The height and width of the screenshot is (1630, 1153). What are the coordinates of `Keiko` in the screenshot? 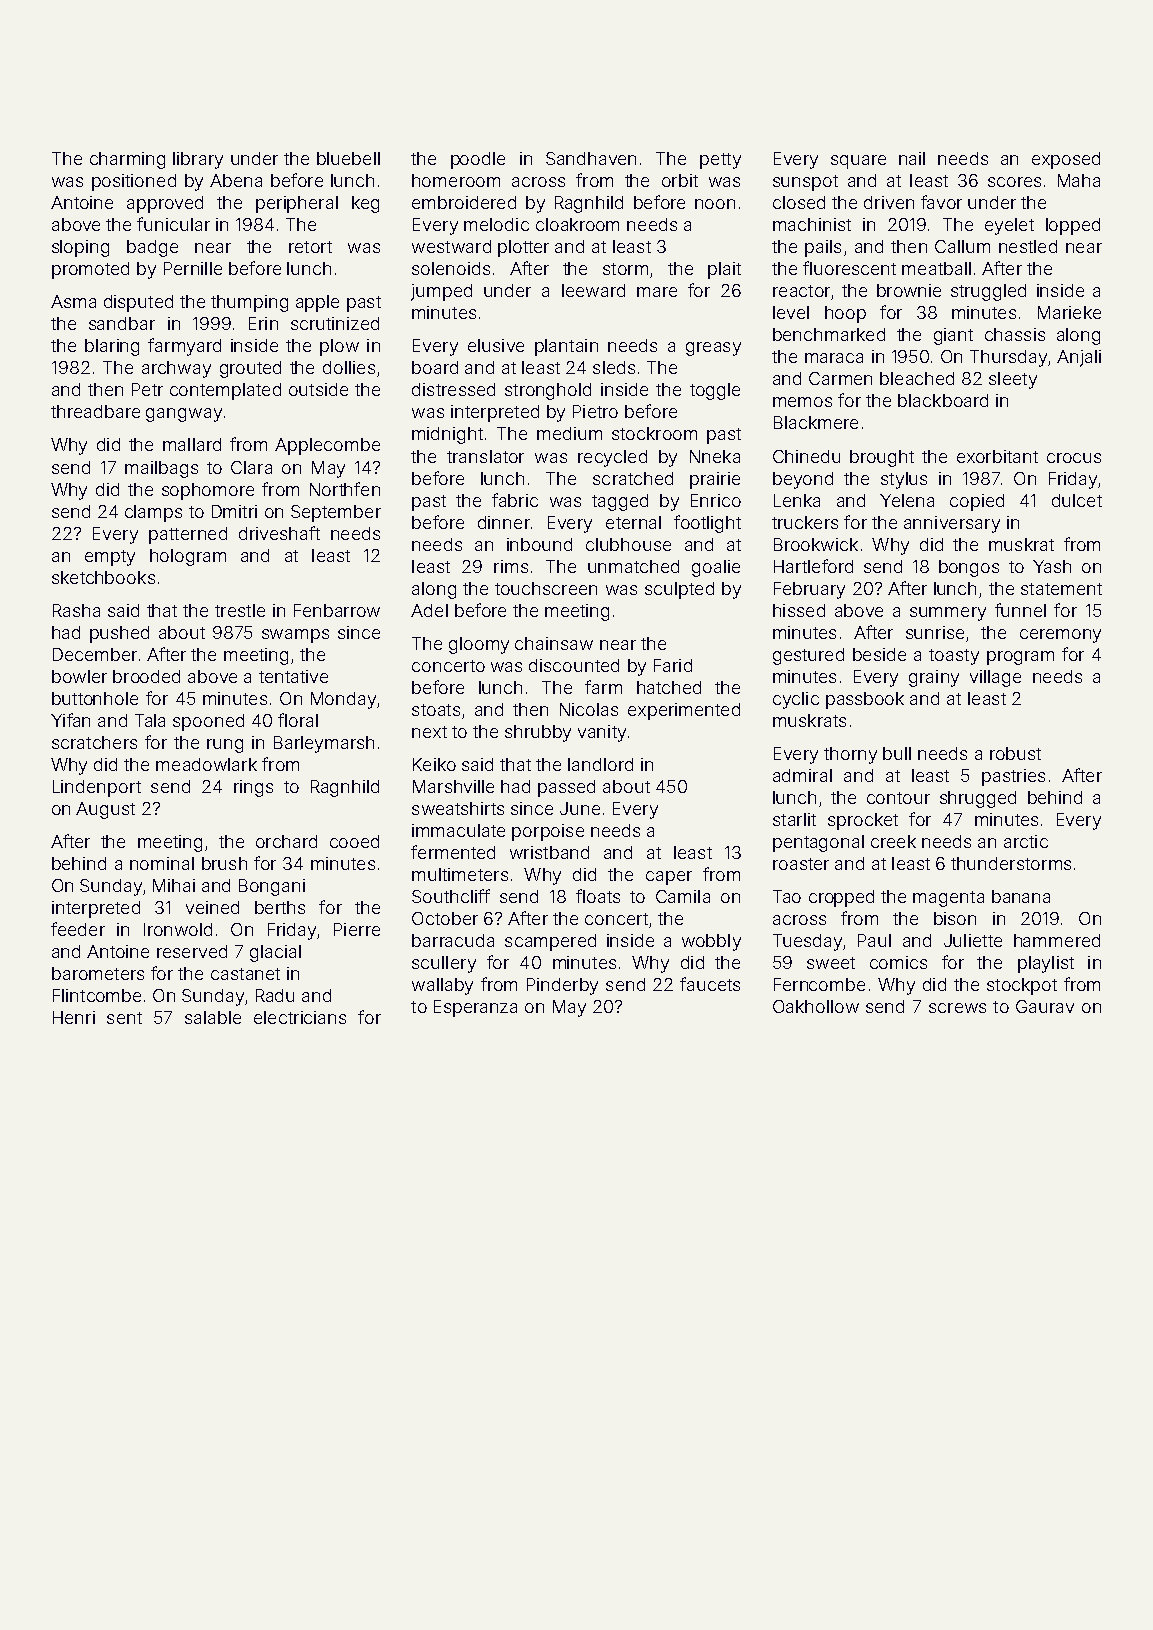 It's located at (434, 764).
